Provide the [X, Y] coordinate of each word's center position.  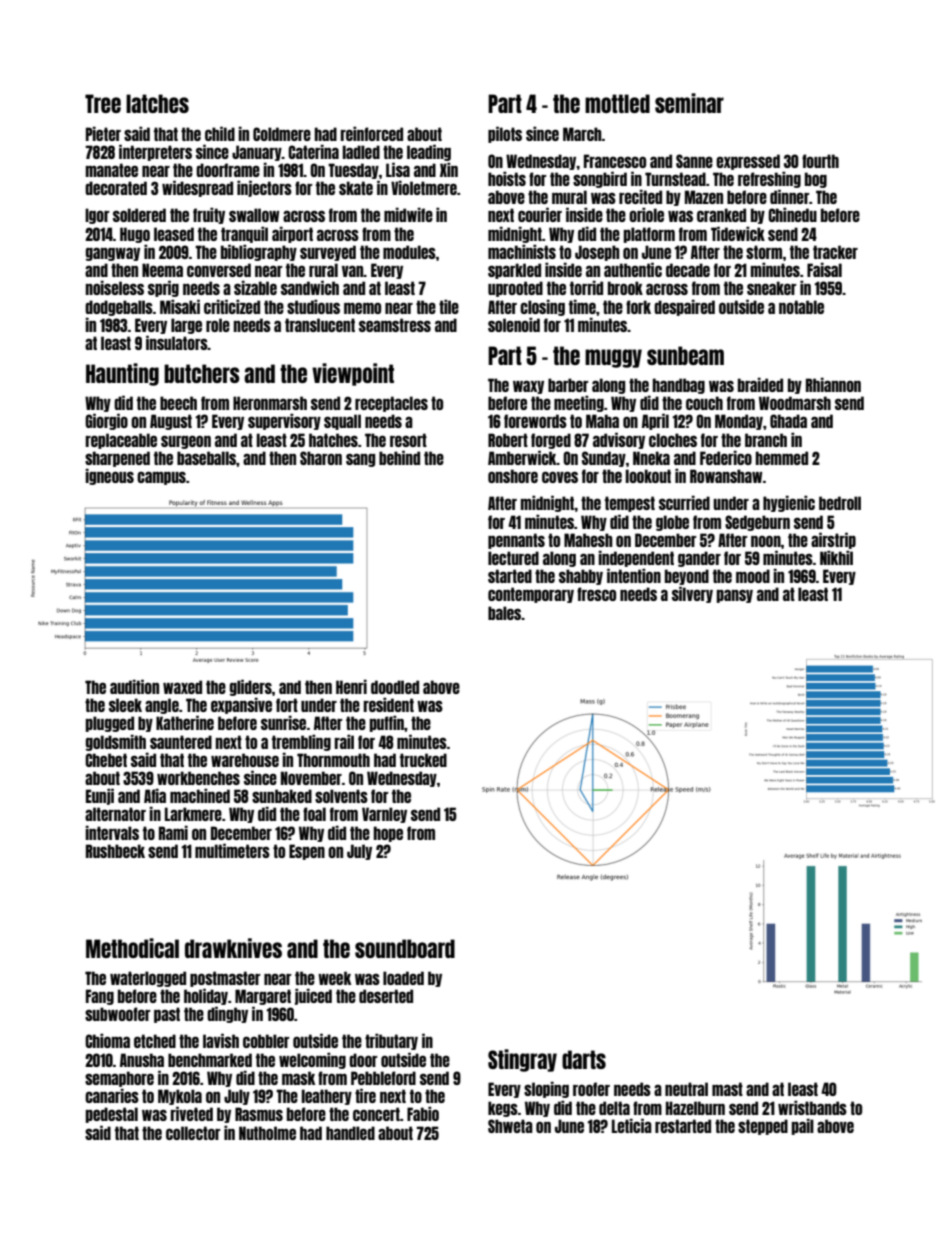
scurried [684, 502]
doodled [395, 687]
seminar [689, 103]
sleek [125, 705]
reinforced [372, 133]
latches [157, 103]
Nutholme [267, 1133]
